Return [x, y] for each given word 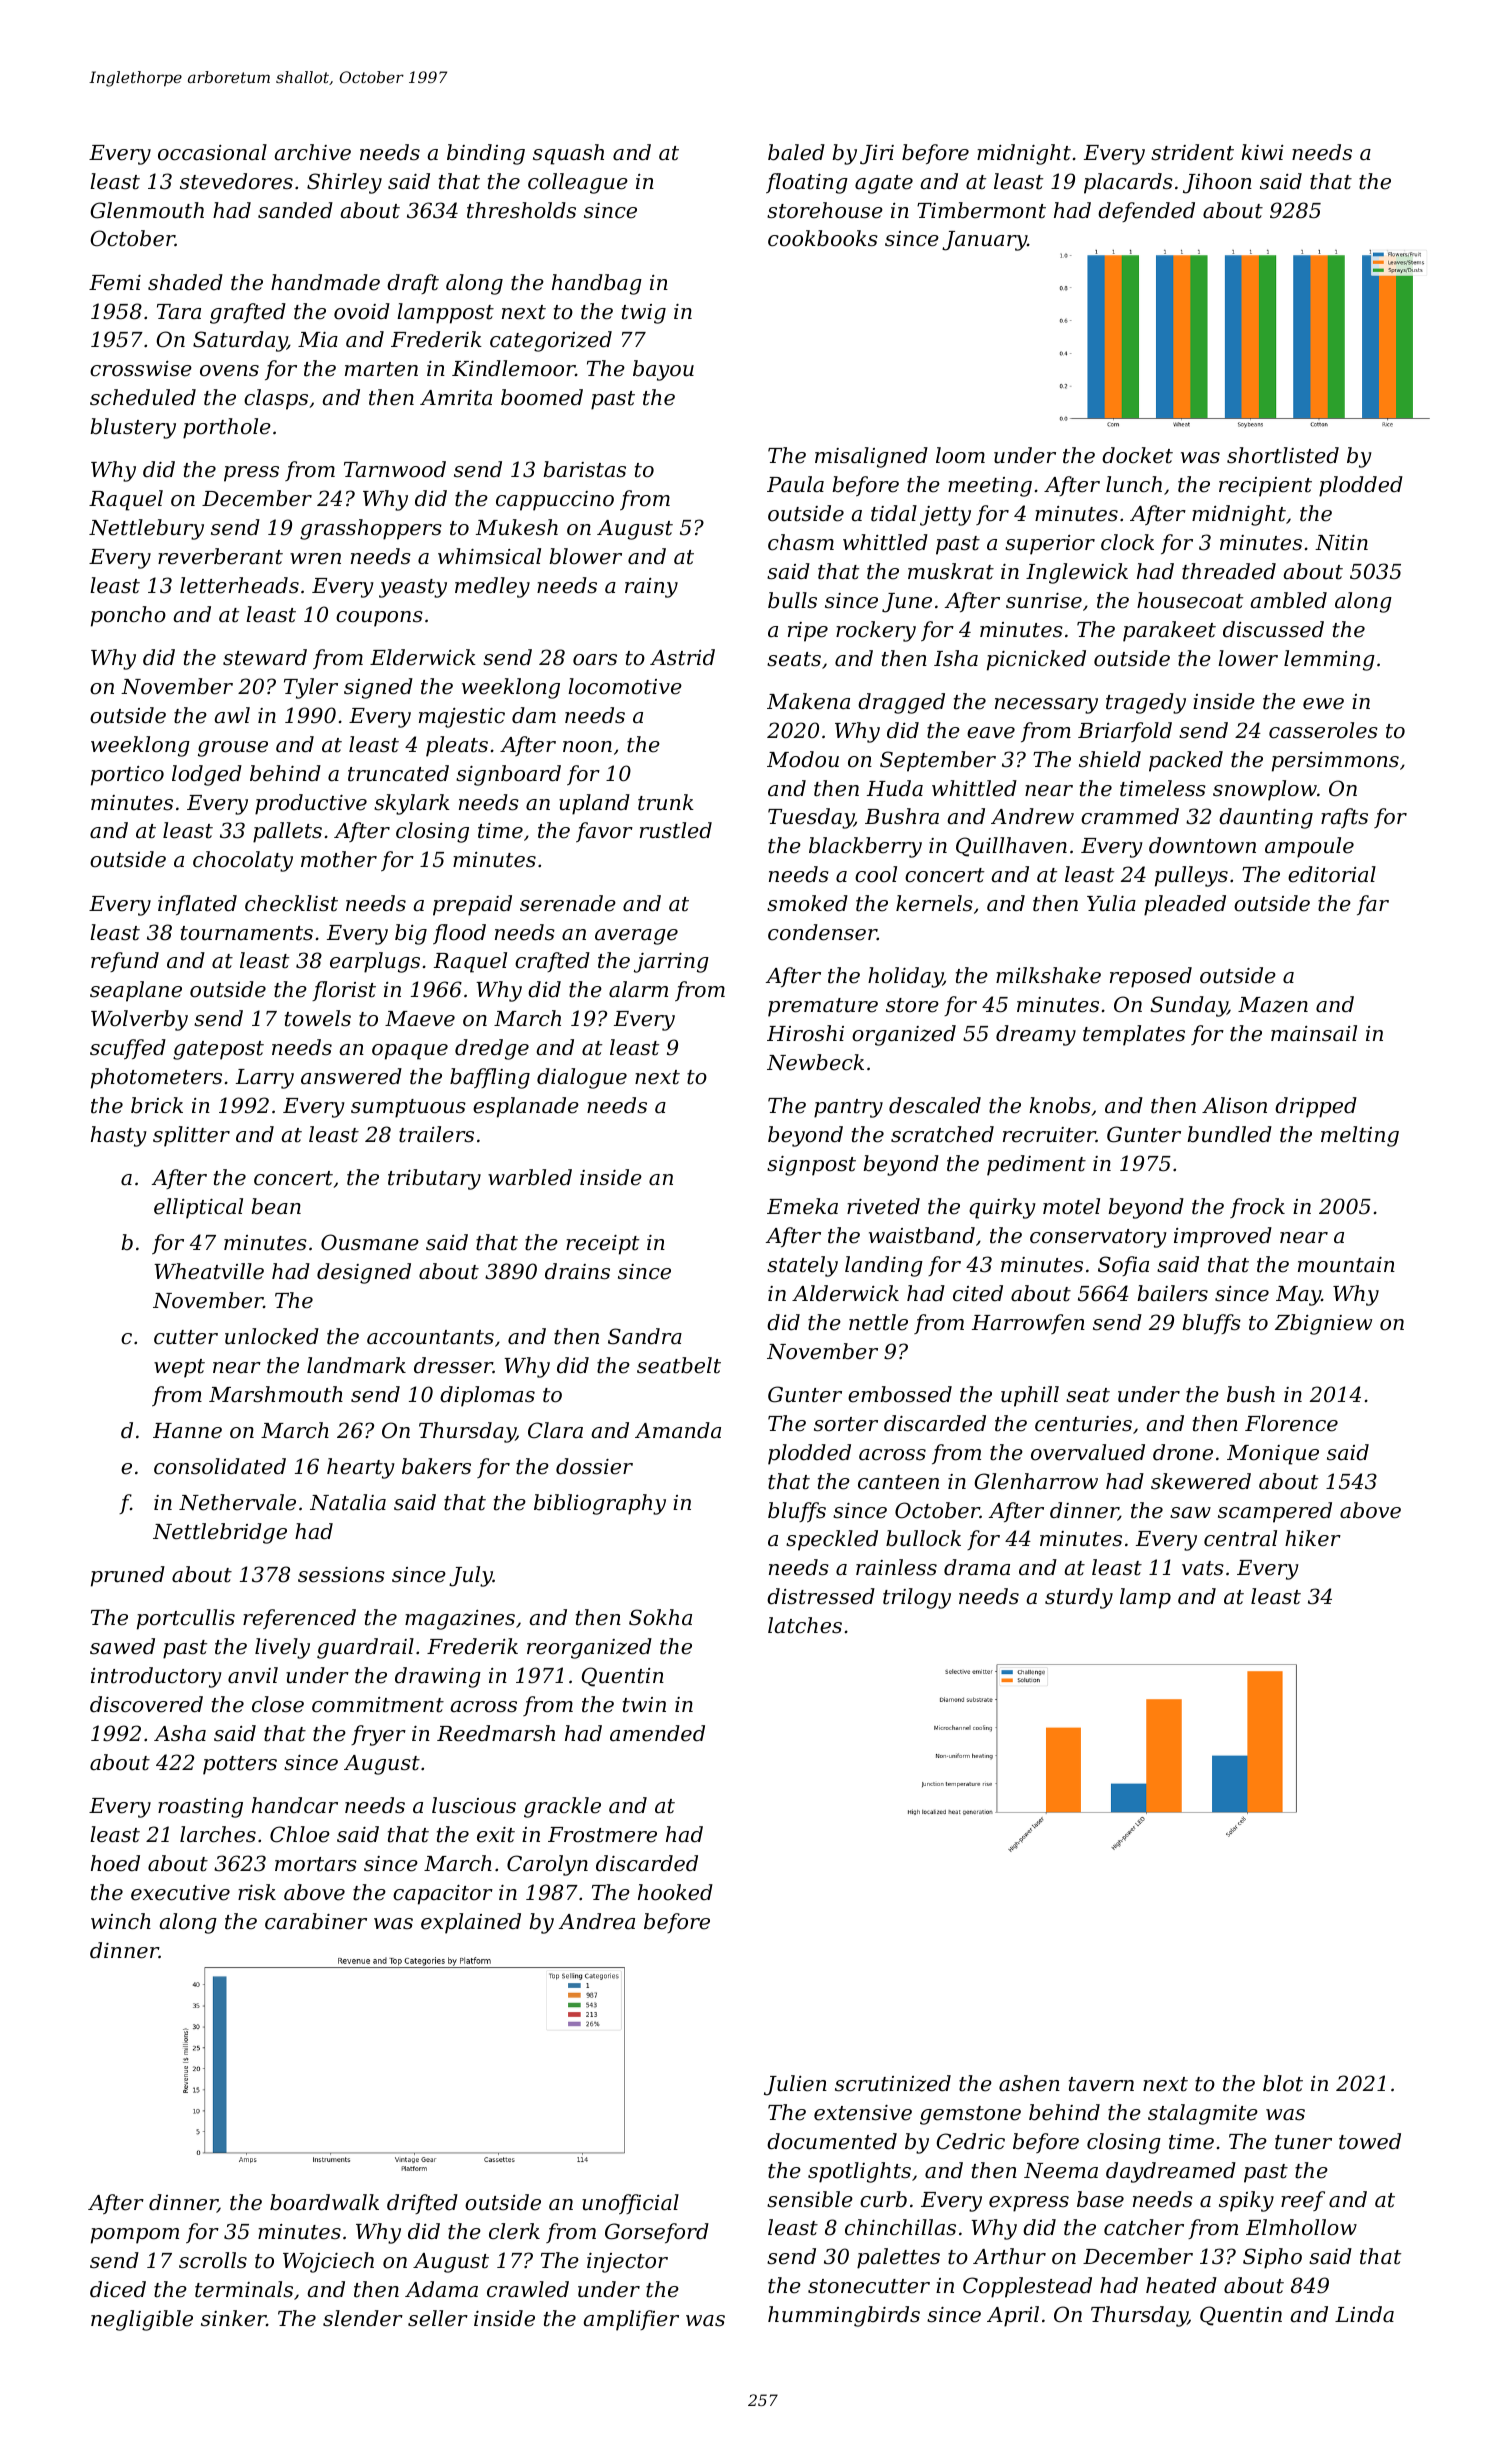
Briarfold [1125, 732]
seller [438, 2318]
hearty [361, 1468]
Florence [1291, 1423]
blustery [133, 428]
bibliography [600, 1504]
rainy [651, 588]
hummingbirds [844, 2316]
